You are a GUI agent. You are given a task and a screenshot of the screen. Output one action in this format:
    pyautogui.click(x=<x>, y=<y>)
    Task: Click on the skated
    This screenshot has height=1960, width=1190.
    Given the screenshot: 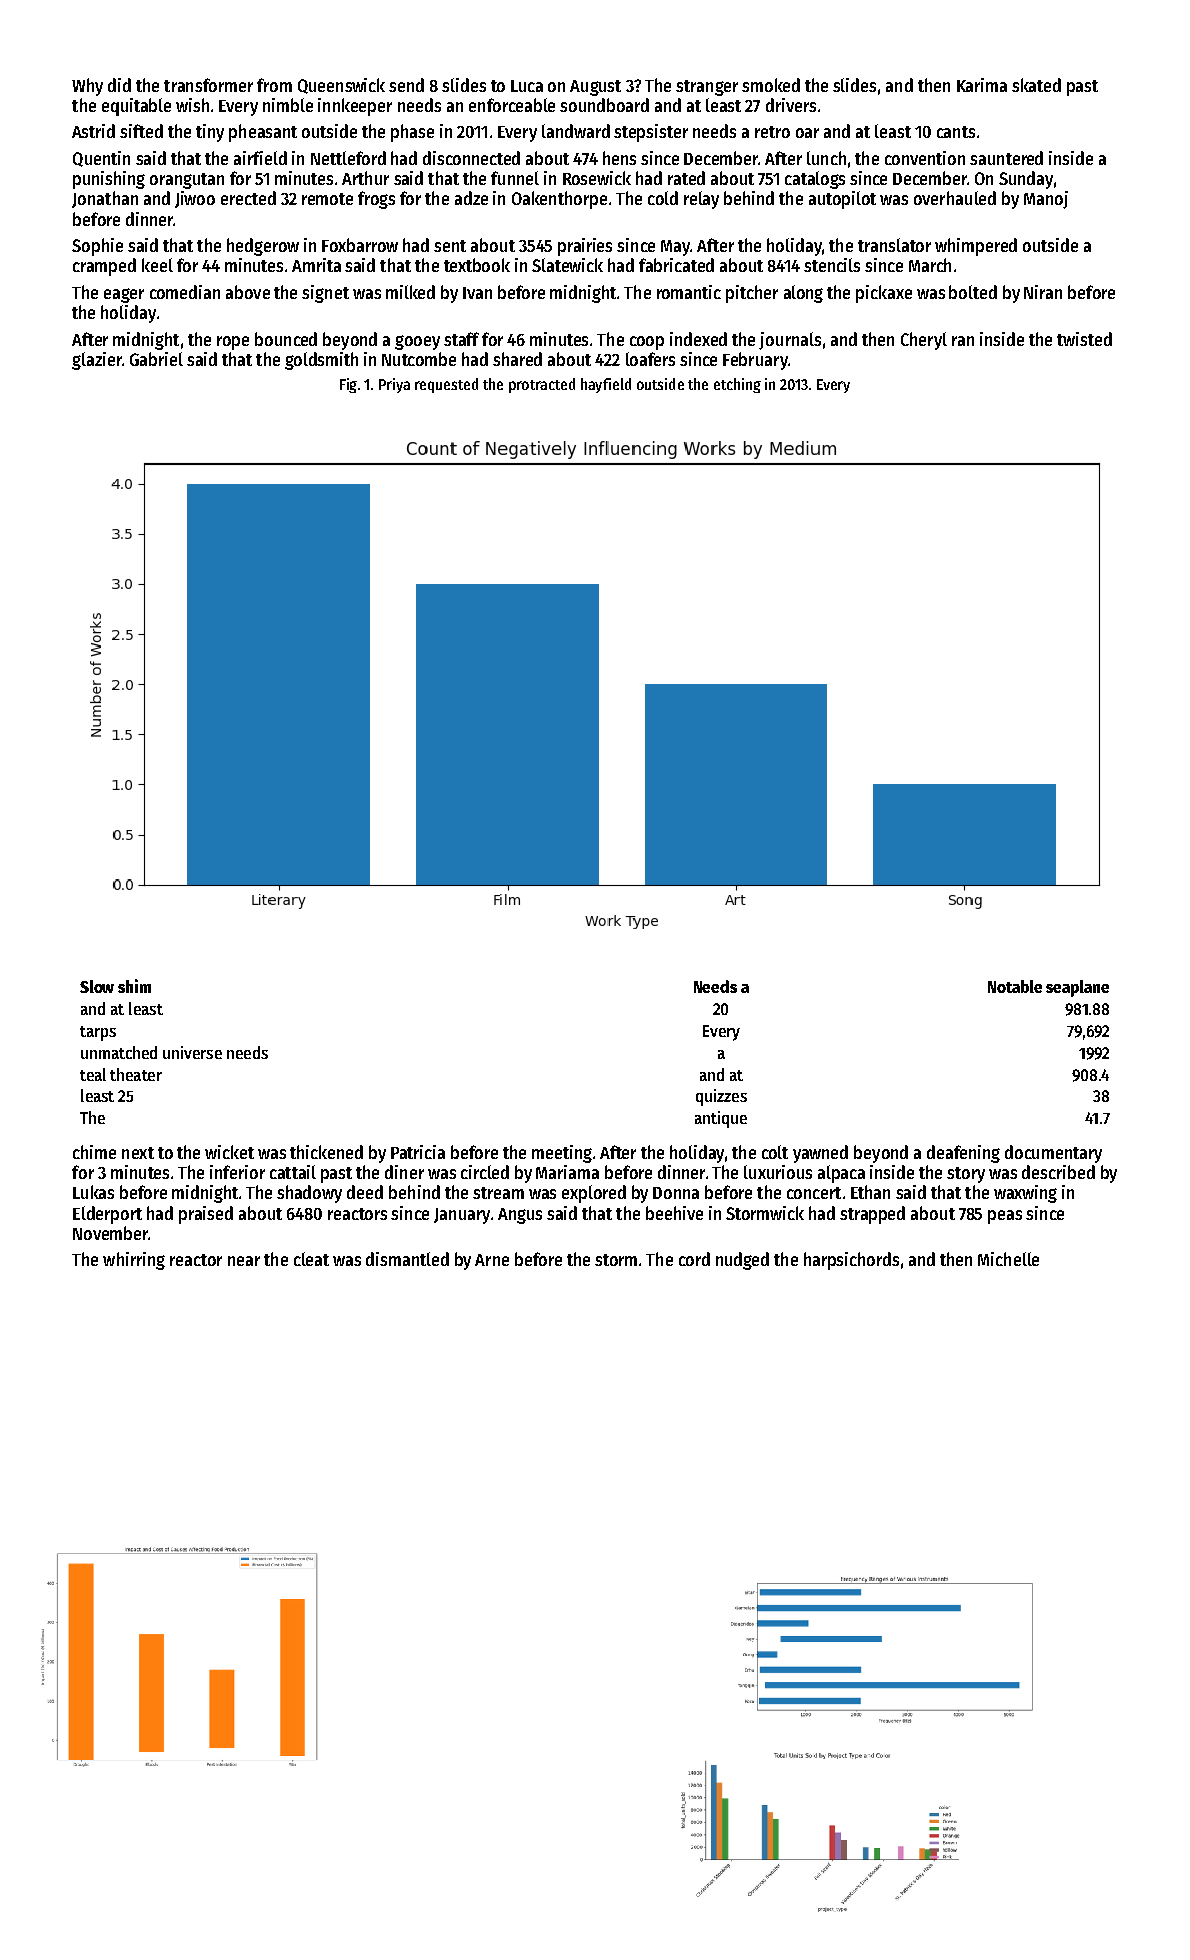 What is the action you would take?
    pyautogui.click(x=1036, y=85)
